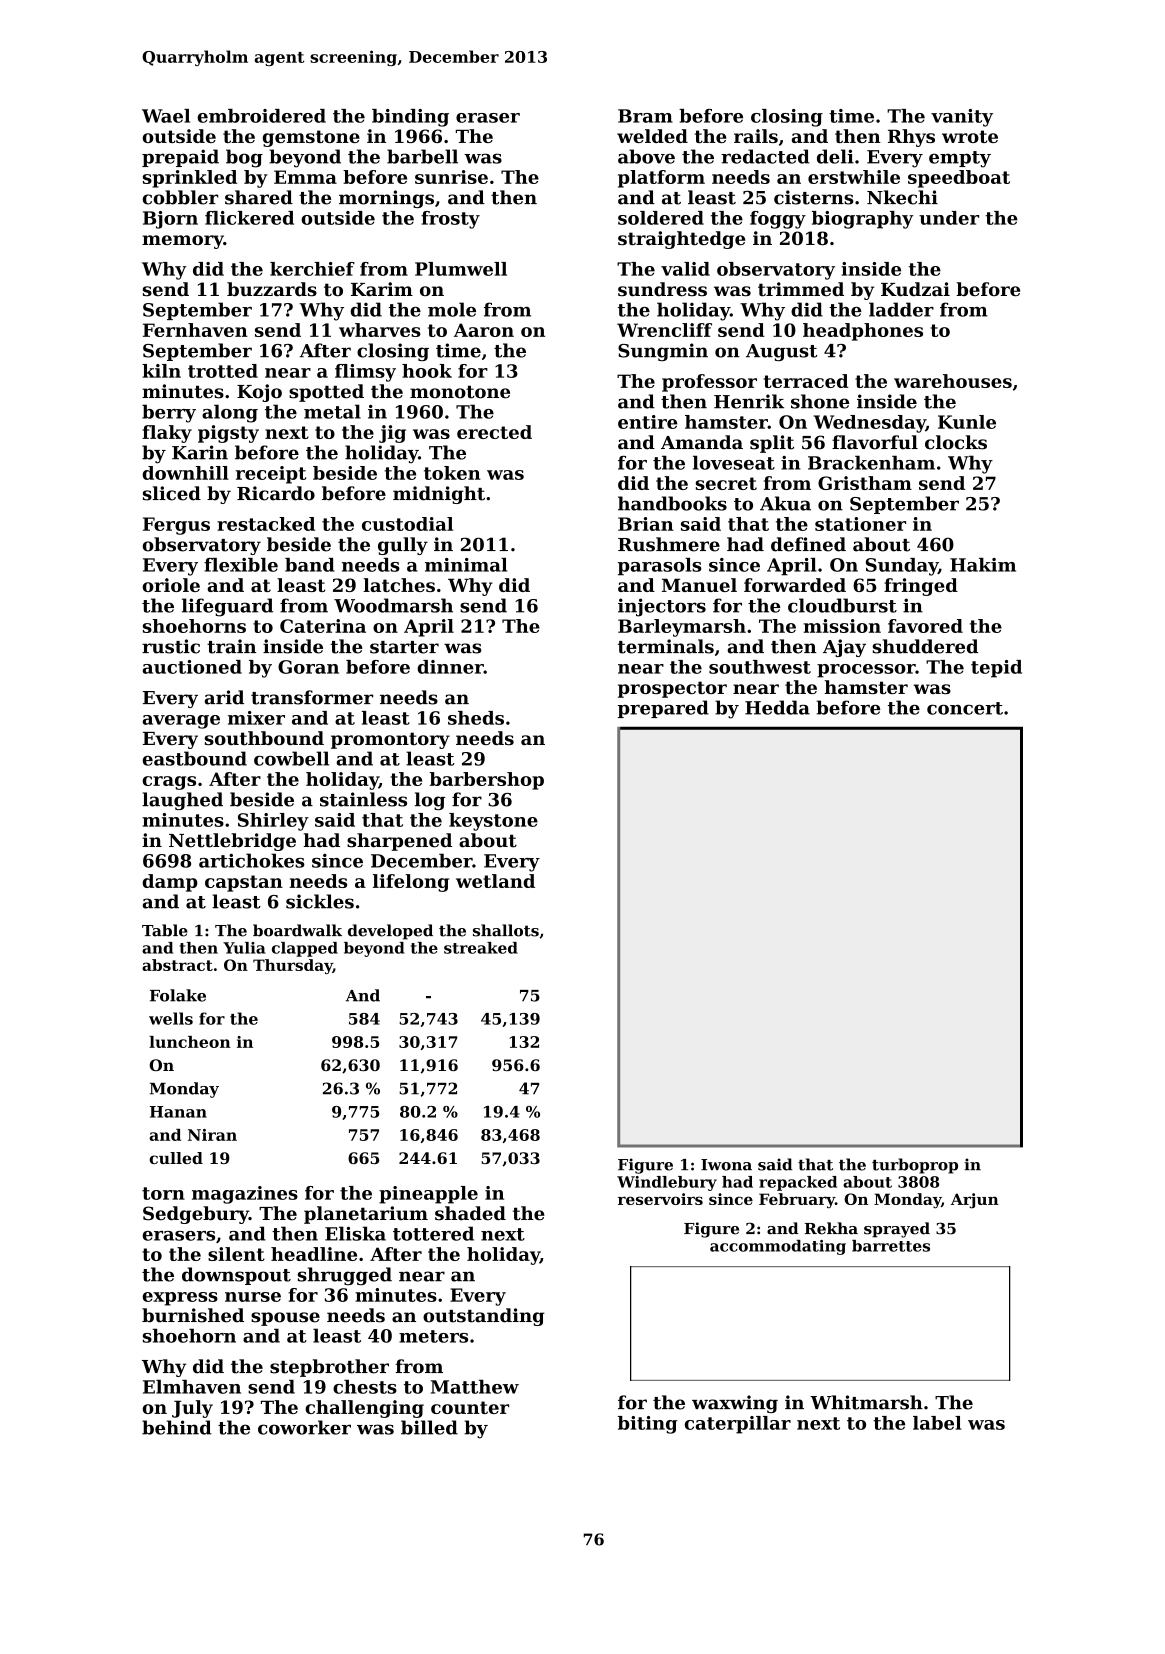 Image resolution: width=1165 pixels, height=1654 pixels. I want to click on spotted, so click(326, 393).
